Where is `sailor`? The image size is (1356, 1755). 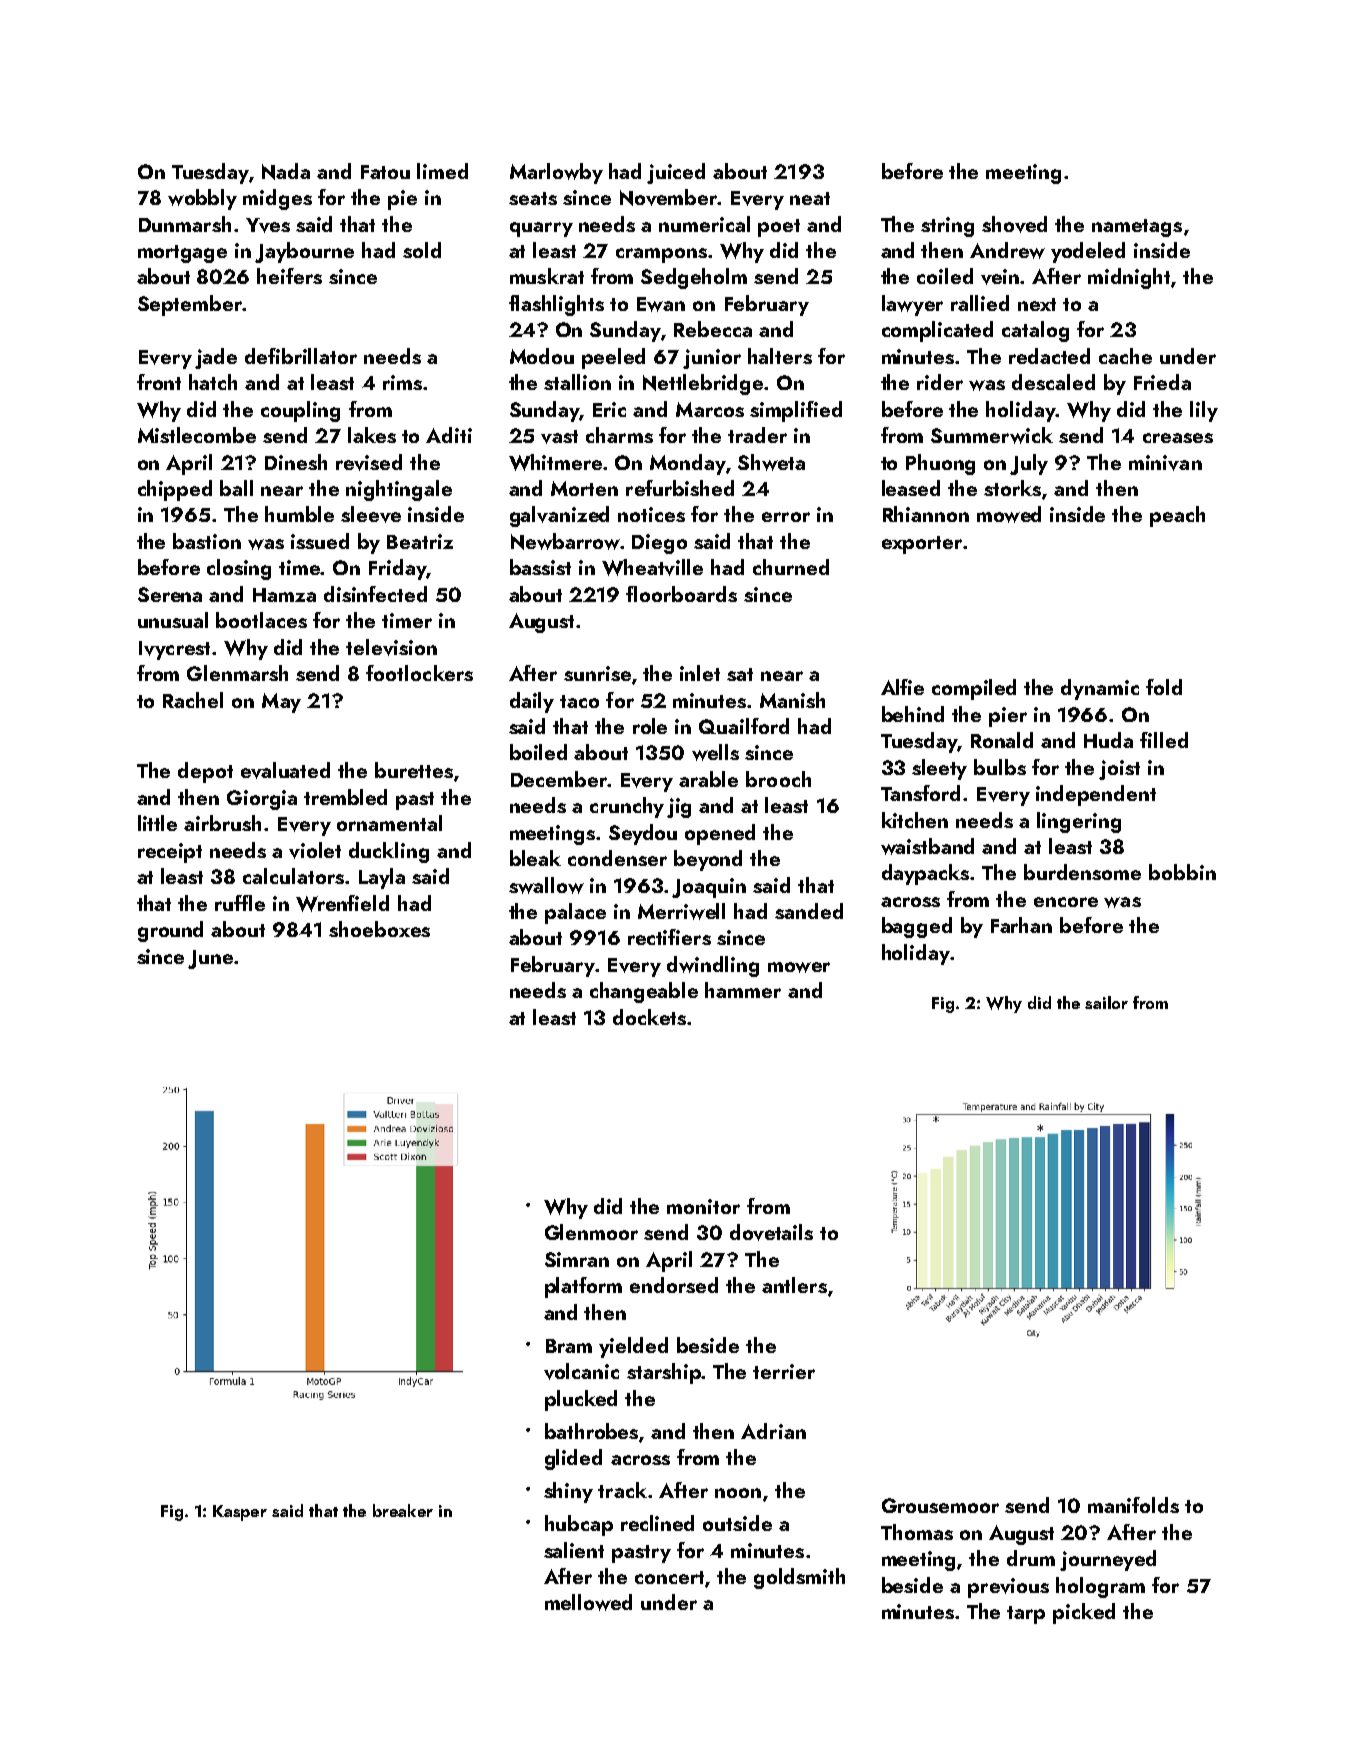
sailor is located at coordinates (1106, 1002).
